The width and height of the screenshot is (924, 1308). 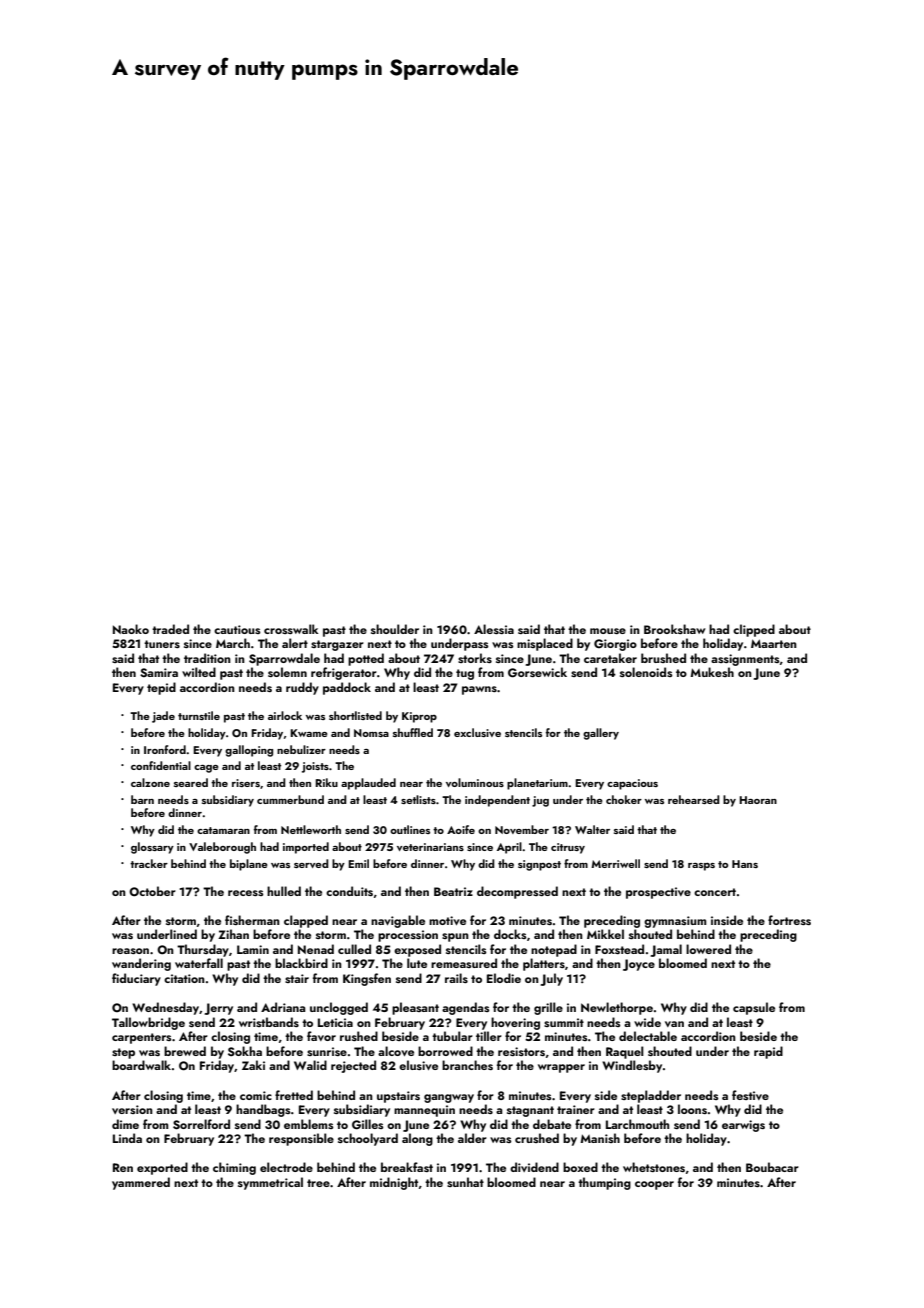 What do you see at coordinates (371, 733) in the screenshot?
I see `Nomsa` at bounding box center [371, 733].
